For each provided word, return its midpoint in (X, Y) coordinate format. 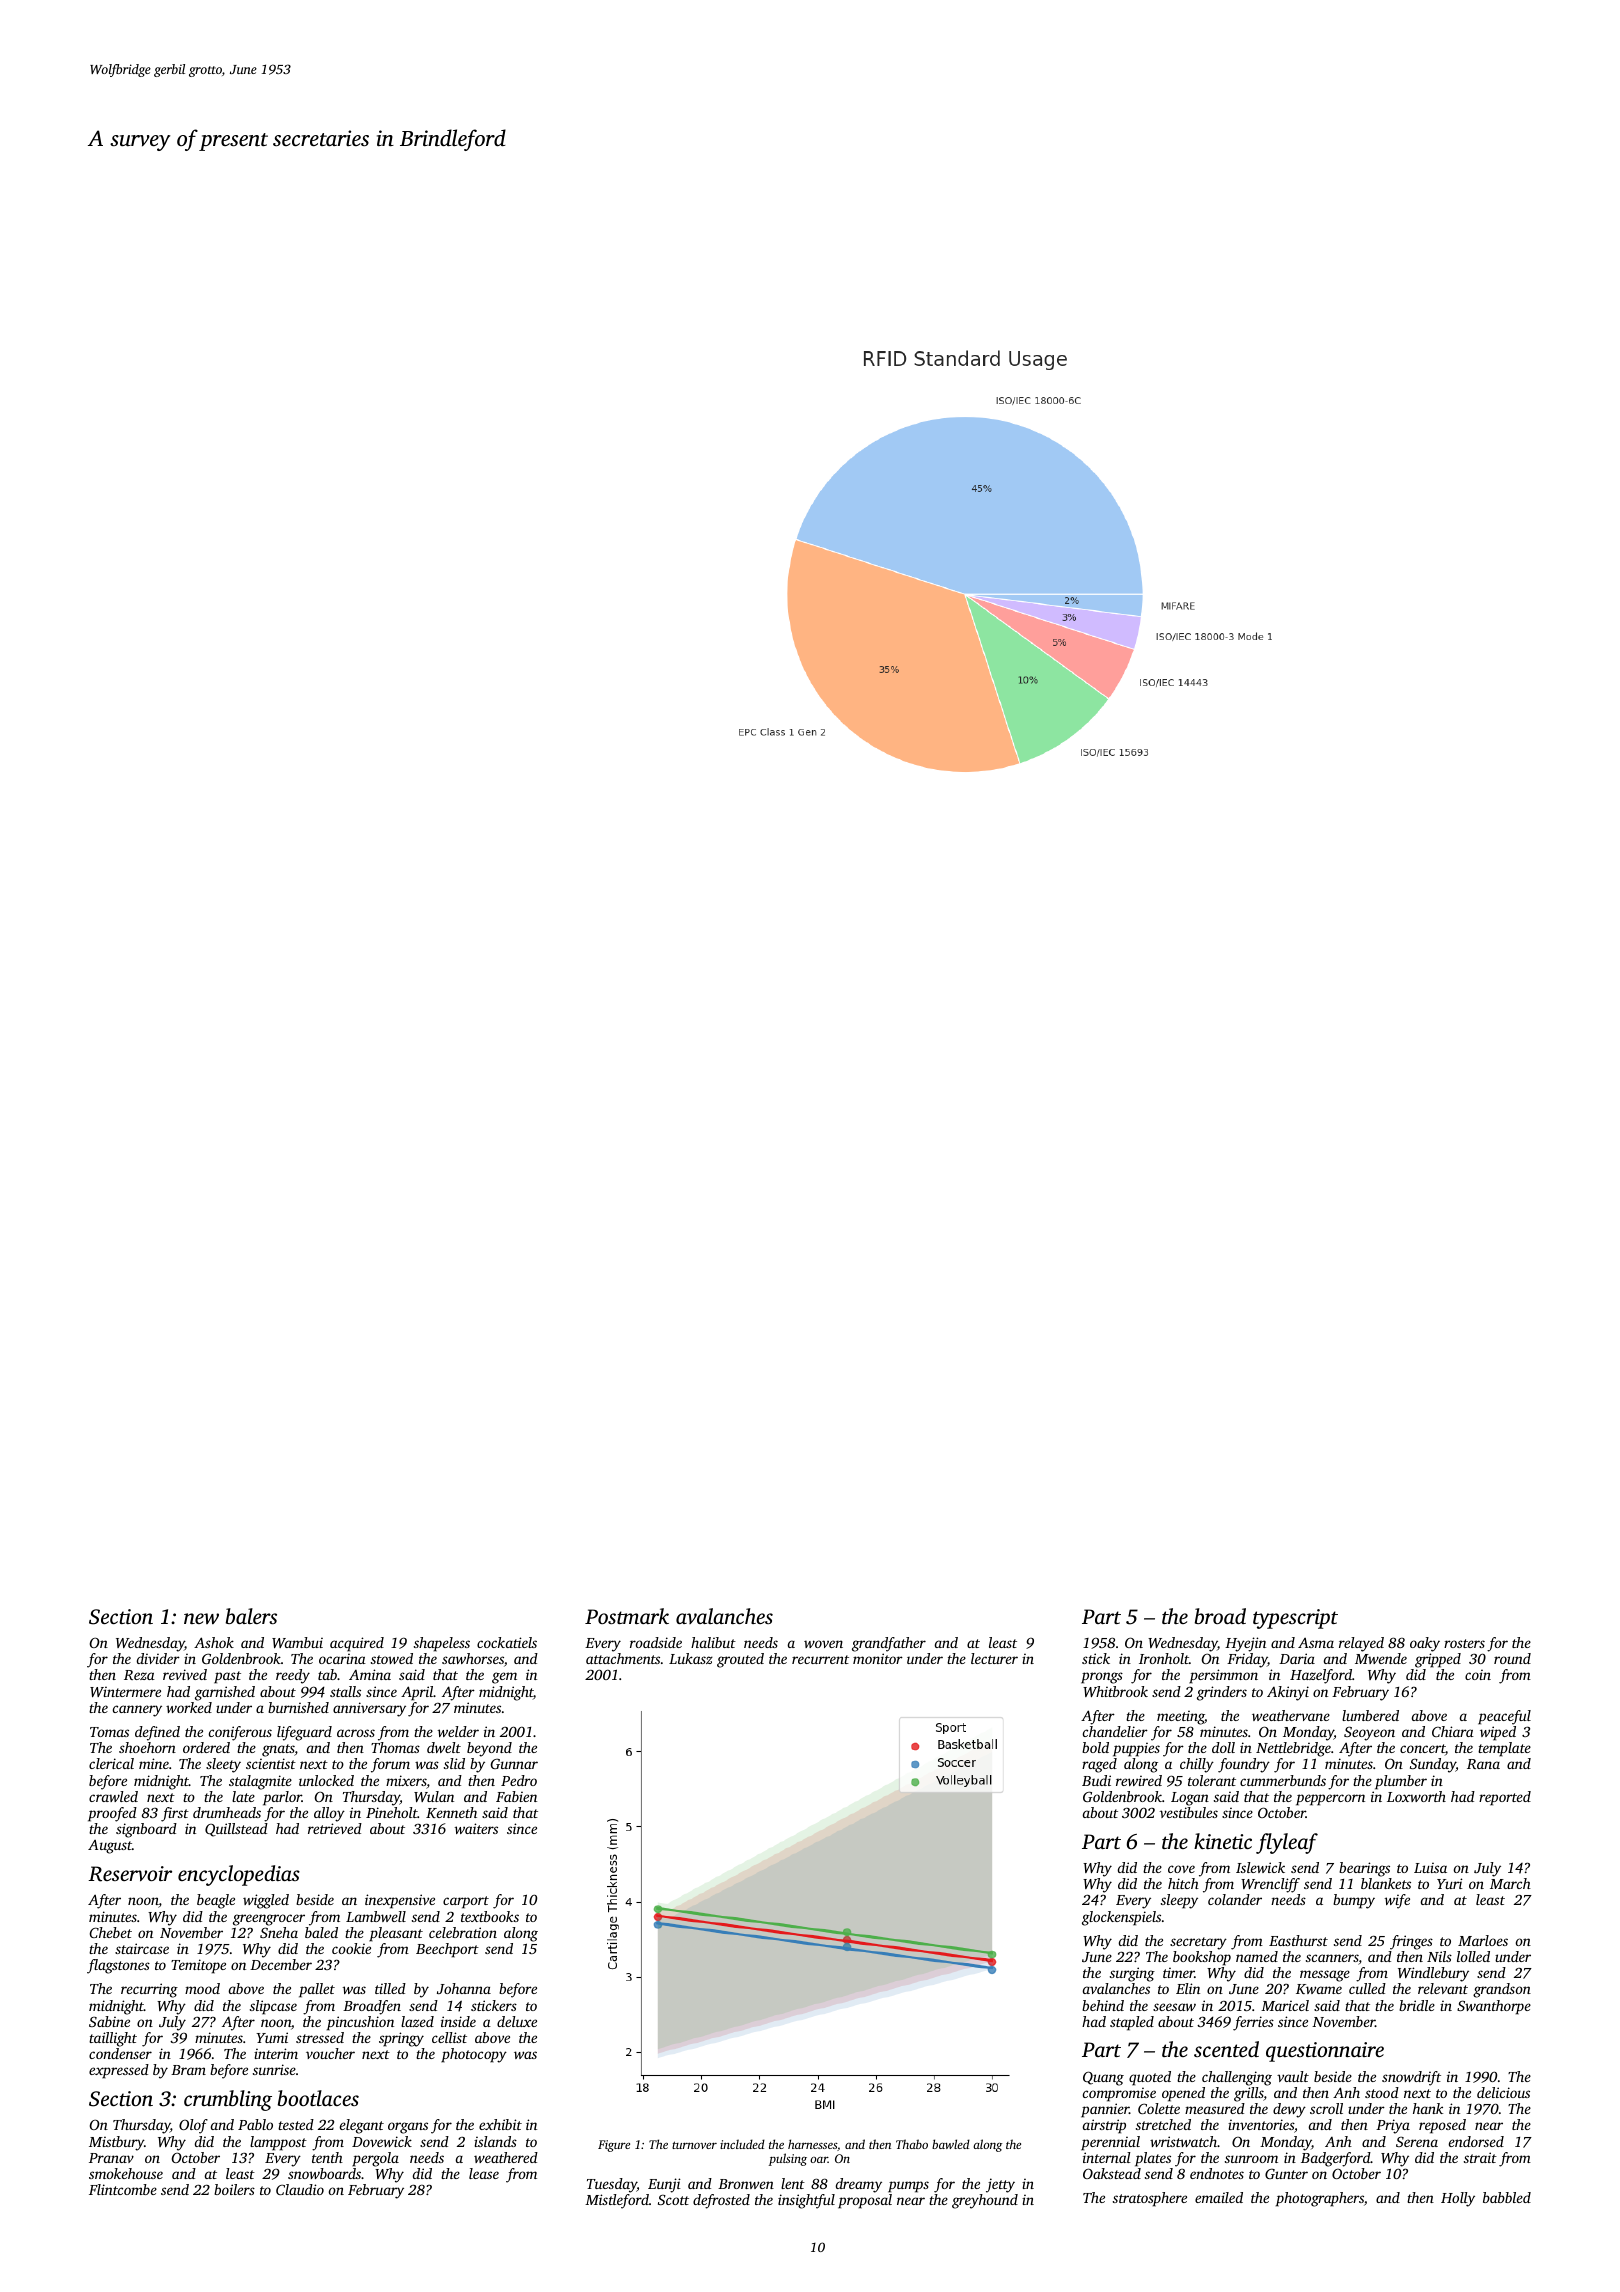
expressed (119, 2071)
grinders (1222, 1693)
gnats (278, 1750)
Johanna (464, 1988)
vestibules (1189, 1812)
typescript (1295, 1619)
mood (202, 1988)
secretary (1198, 1943)
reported (1505, 1798)
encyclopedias (239, 1875)
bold (1095, 1747)
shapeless (442, 1644)
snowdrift (1411, 2078)
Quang (1103, 2078)
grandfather (889, 1644)
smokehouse (126, 2173)
